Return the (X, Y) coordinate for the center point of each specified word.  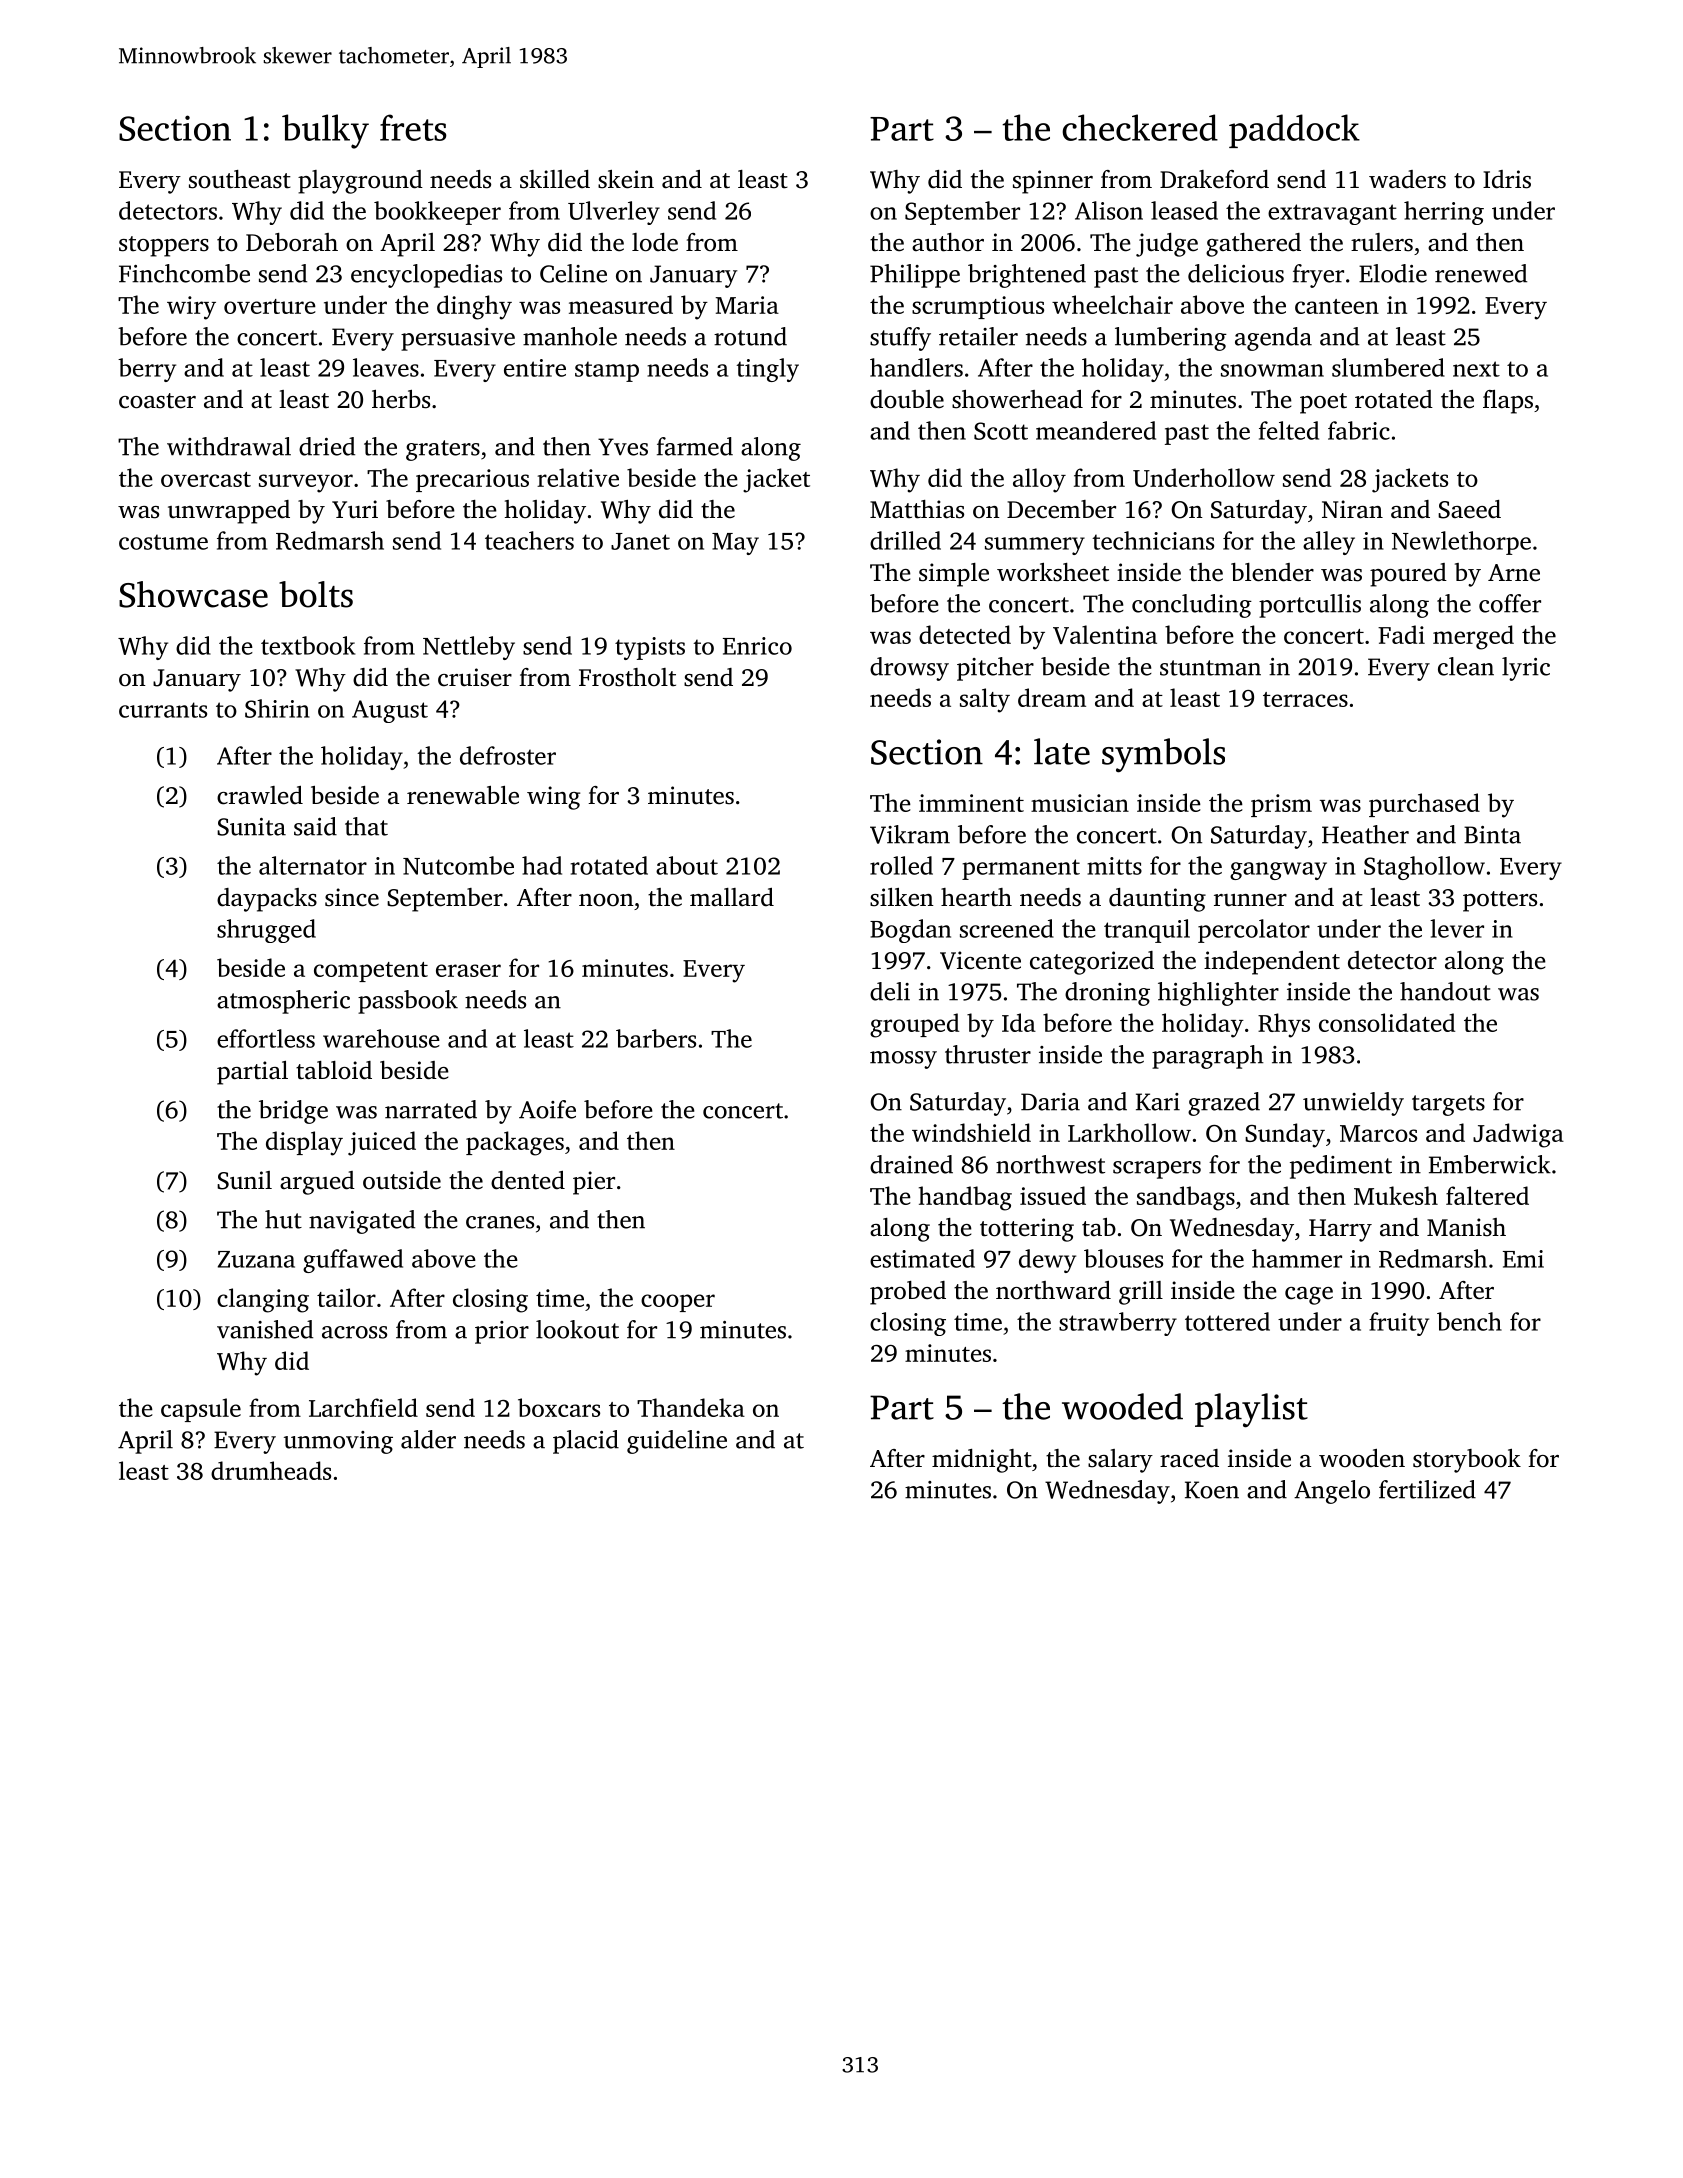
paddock (1294, 131)
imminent (971, 803)
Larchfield (363, 1407)
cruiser (475, 677)
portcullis (1310, 606)
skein (626, 179)
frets (413, 127)
